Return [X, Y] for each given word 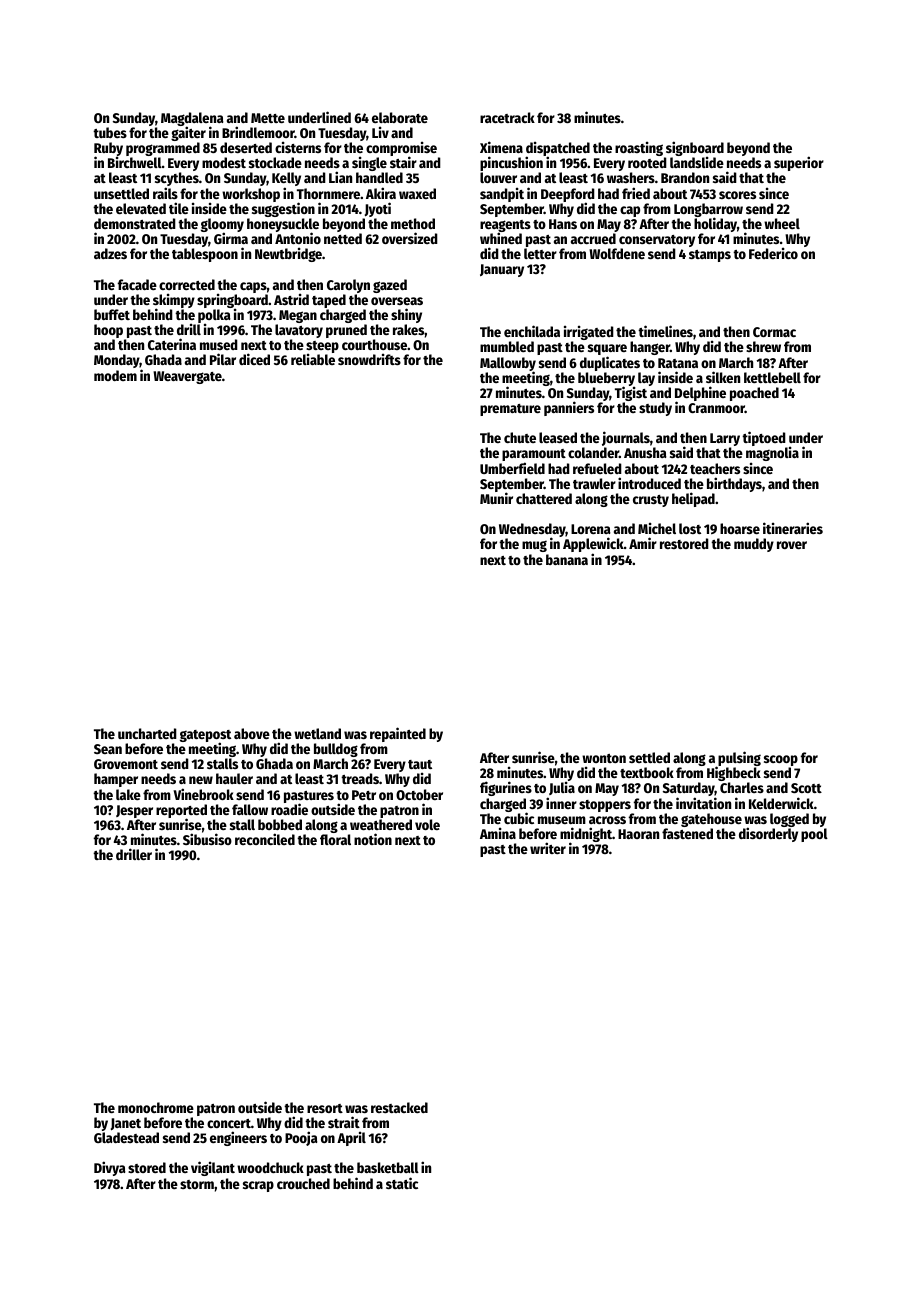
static [402, 1183]
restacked [399, 1107]
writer [548, 848]
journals [626, 439]
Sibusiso [207, 839]
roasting [640, 149]
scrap [258, 1186]
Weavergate [187, 377]
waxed [417, 193]
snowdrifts [369, 359]
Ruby [108, 149]
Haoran [638, 834]
